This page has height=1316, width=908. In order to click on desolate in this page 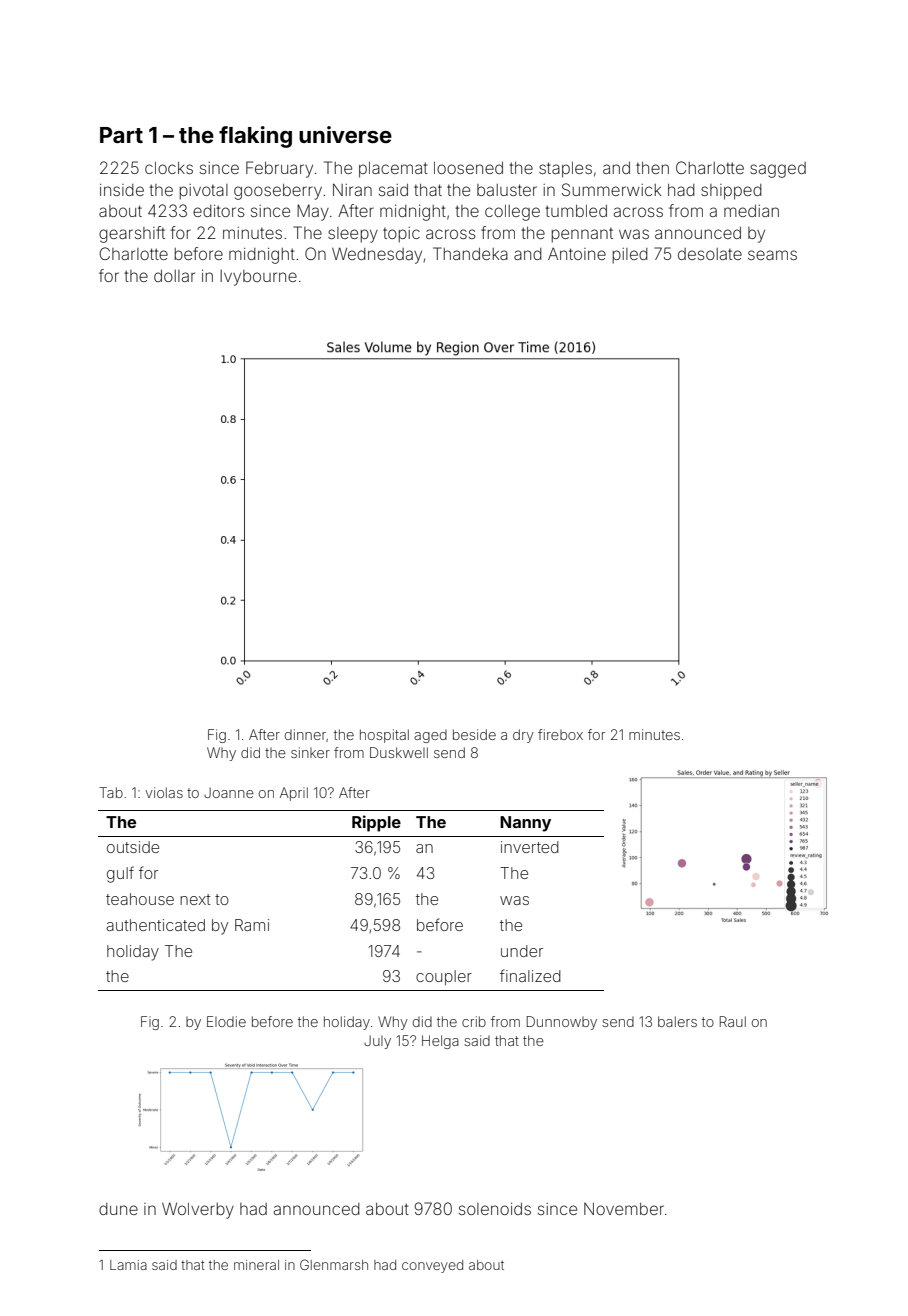, I will do `click(710, 254)`.
